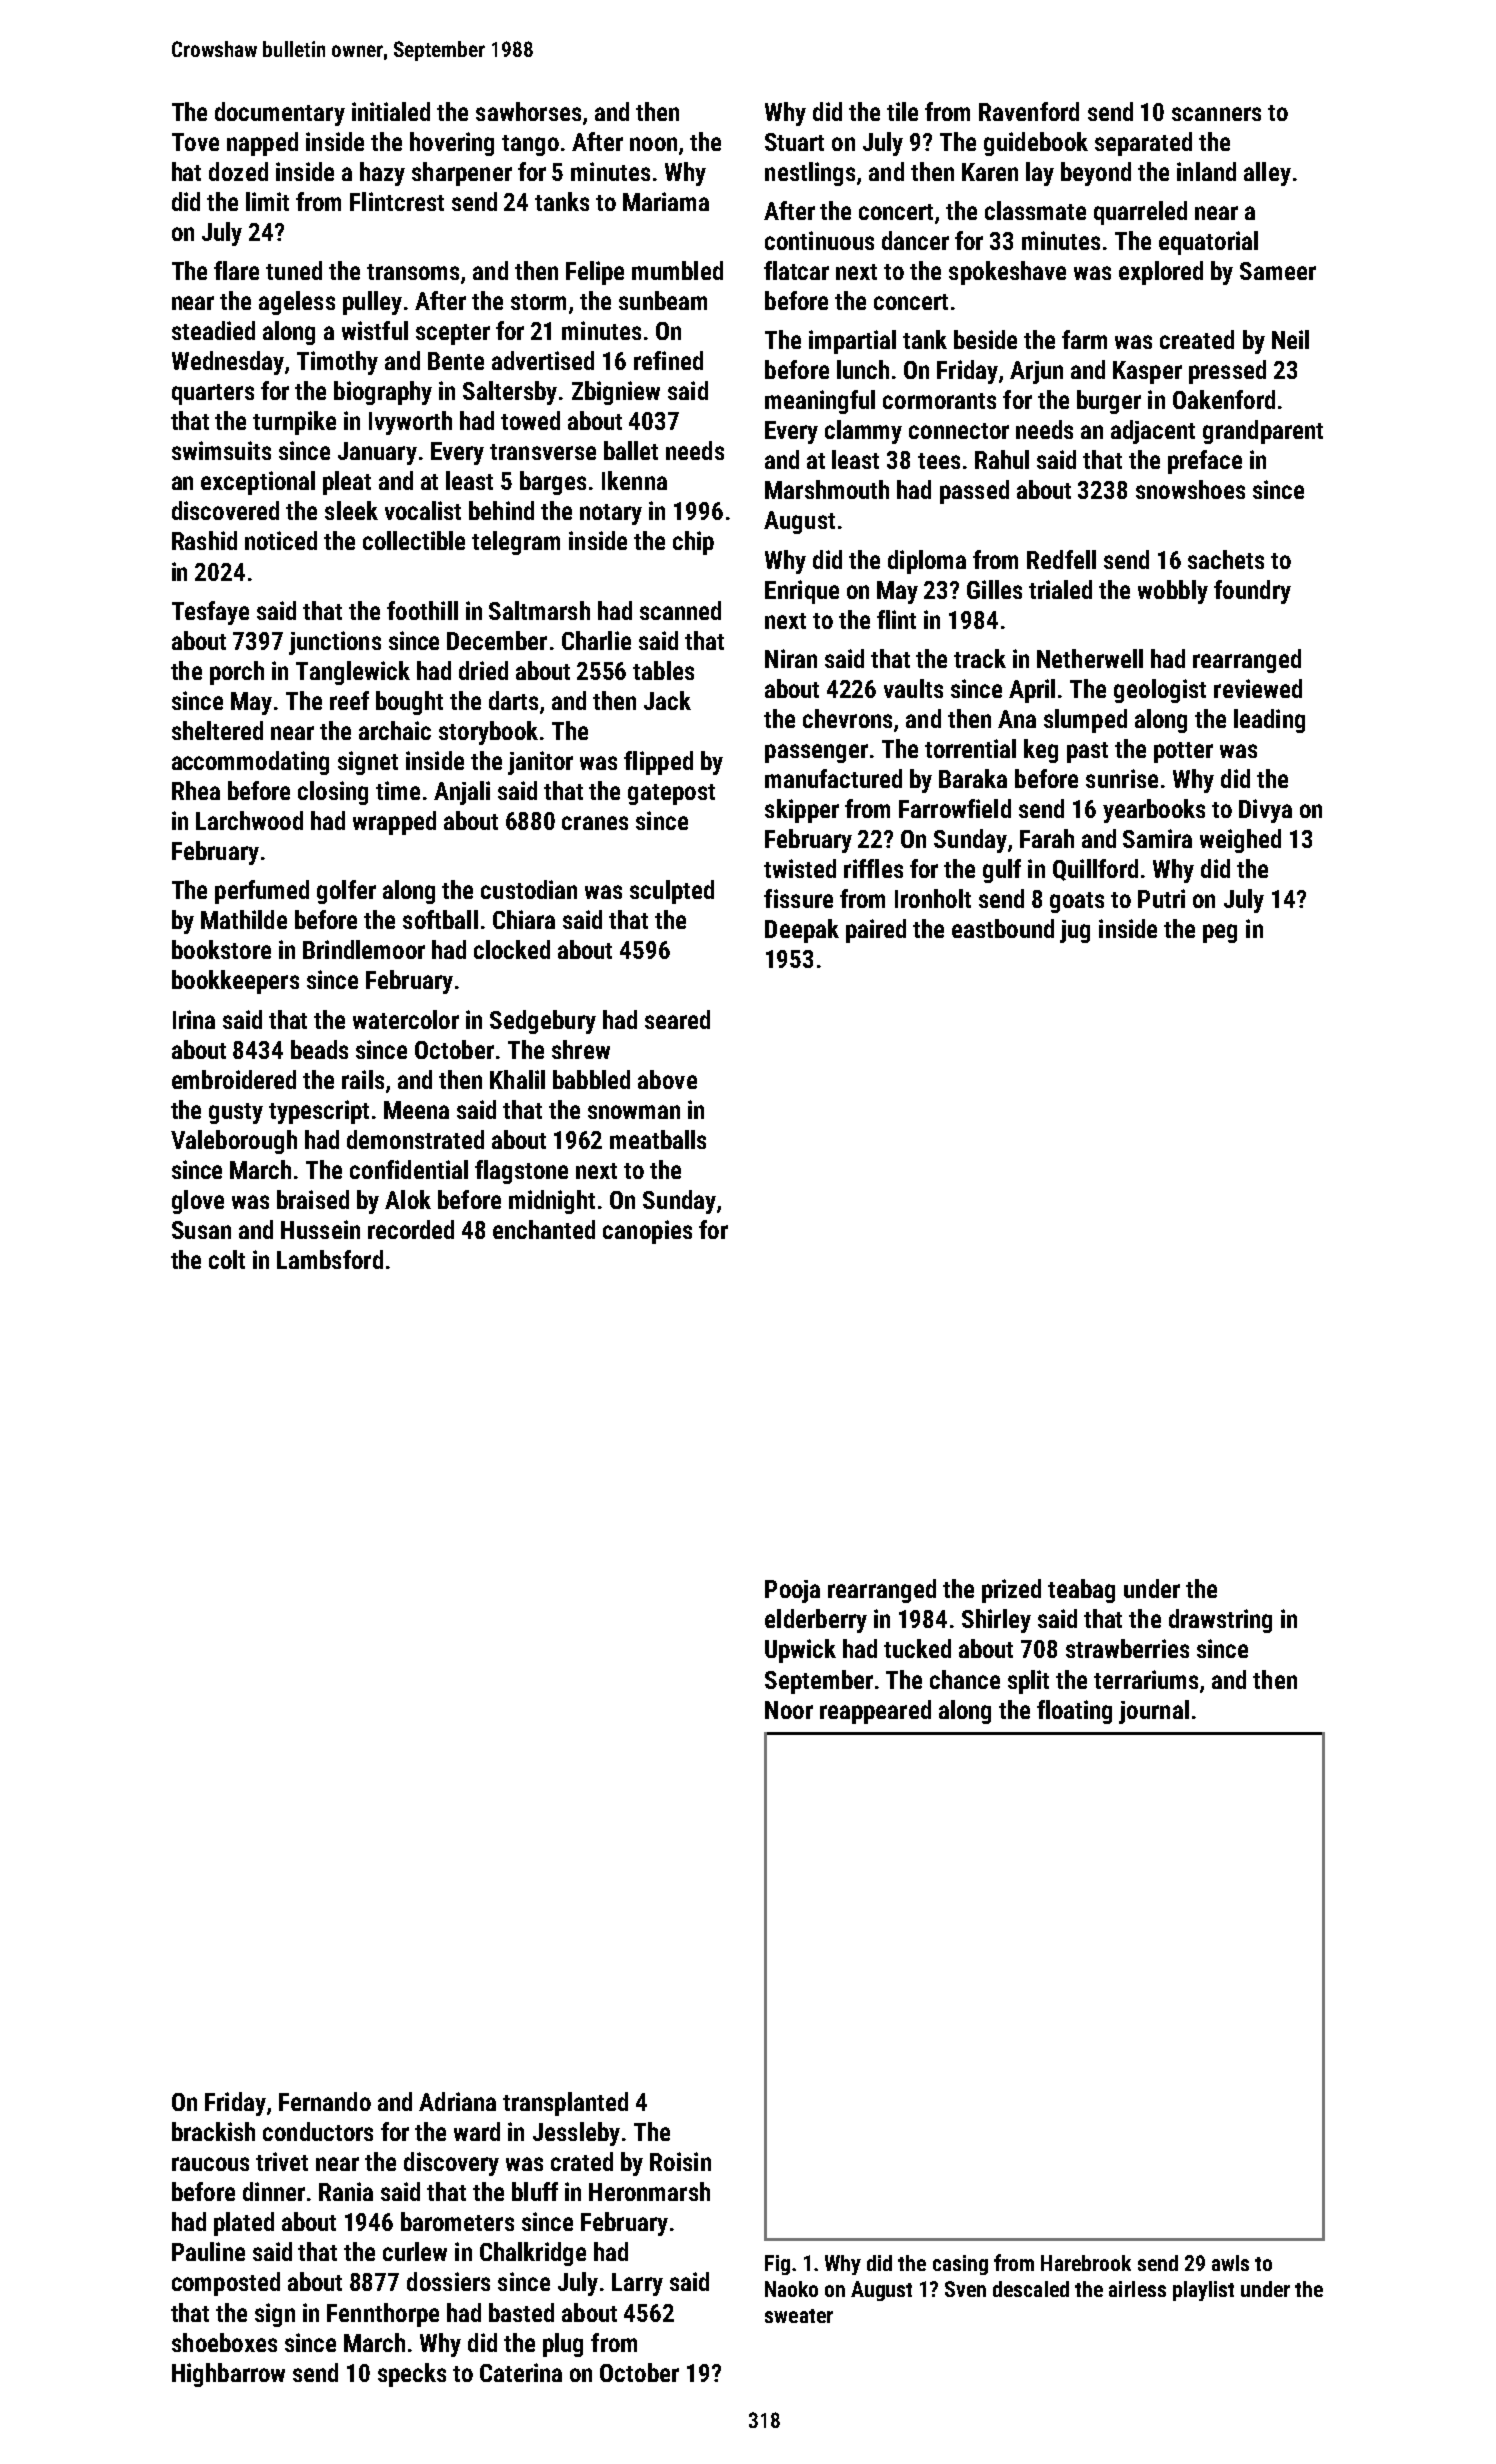 The height and width of the document is (2464, 1496). I want to click on eastbound, so click(1003, 928).
